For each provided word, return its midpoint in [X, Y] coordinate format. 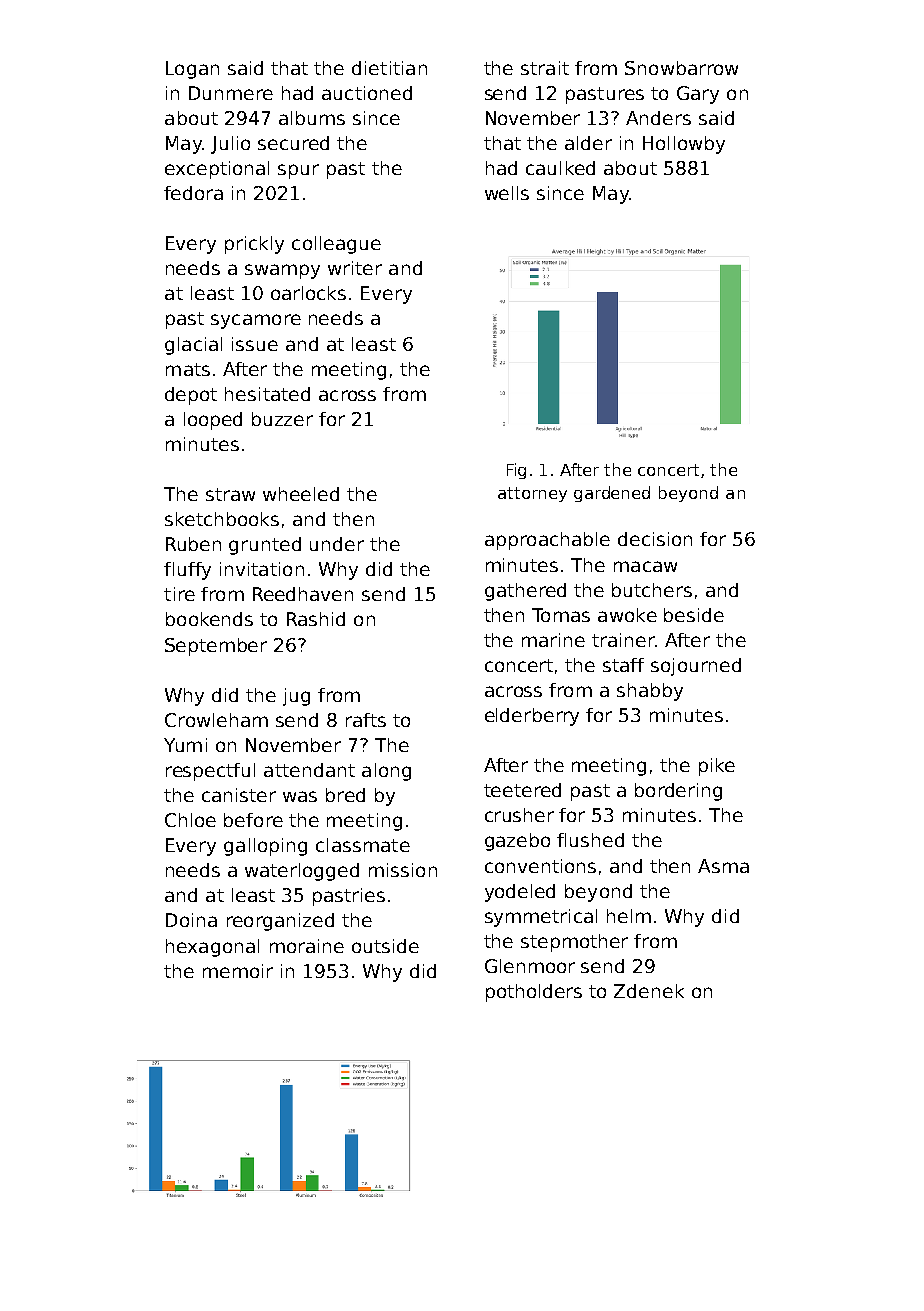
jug [296, 697]
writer [355, 268]
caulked [560, 168]
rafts [366, 720]
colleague [336, 245]
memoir [238, 971]
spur [298, 171]
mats [188, 369]
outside [385, 946]
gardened [612, 494]
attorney [532, 494]
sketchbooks [222, 519]
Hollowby [684, 145]
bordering [678, 792]
